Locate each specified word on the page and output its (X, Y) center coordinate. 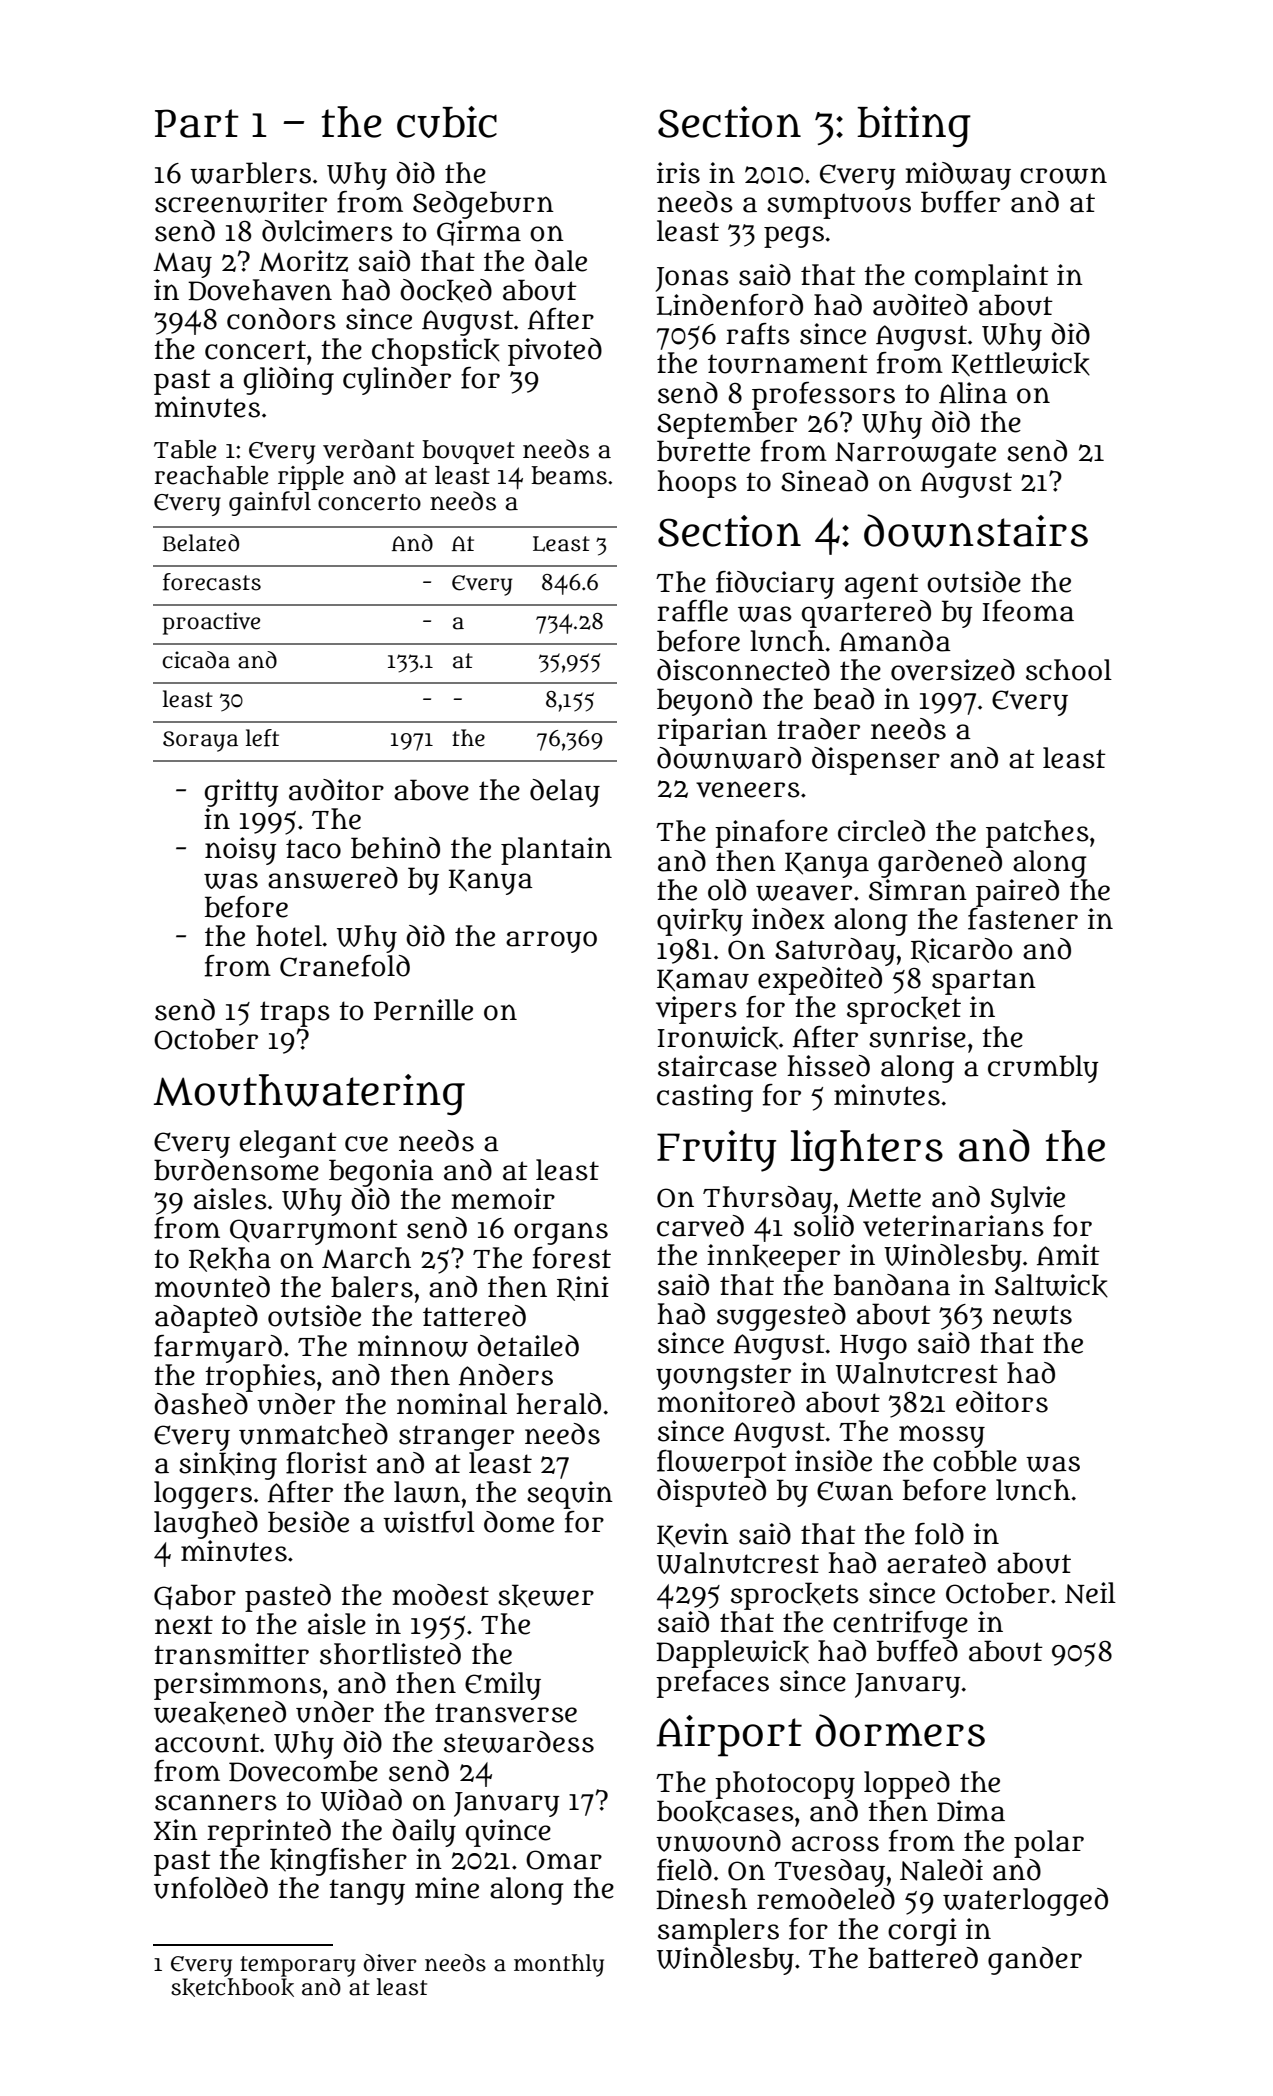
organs (561, 1233)
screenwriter (241, 202)
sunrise (917, 1037)
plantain (556, 851)
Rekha (230, 1259)
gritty (242, 793)
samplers (718, 1932)
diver (390, 1963)
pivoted (555, 352)
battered (923, 1958)
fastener (1023, 919)
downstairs (976, 531)
